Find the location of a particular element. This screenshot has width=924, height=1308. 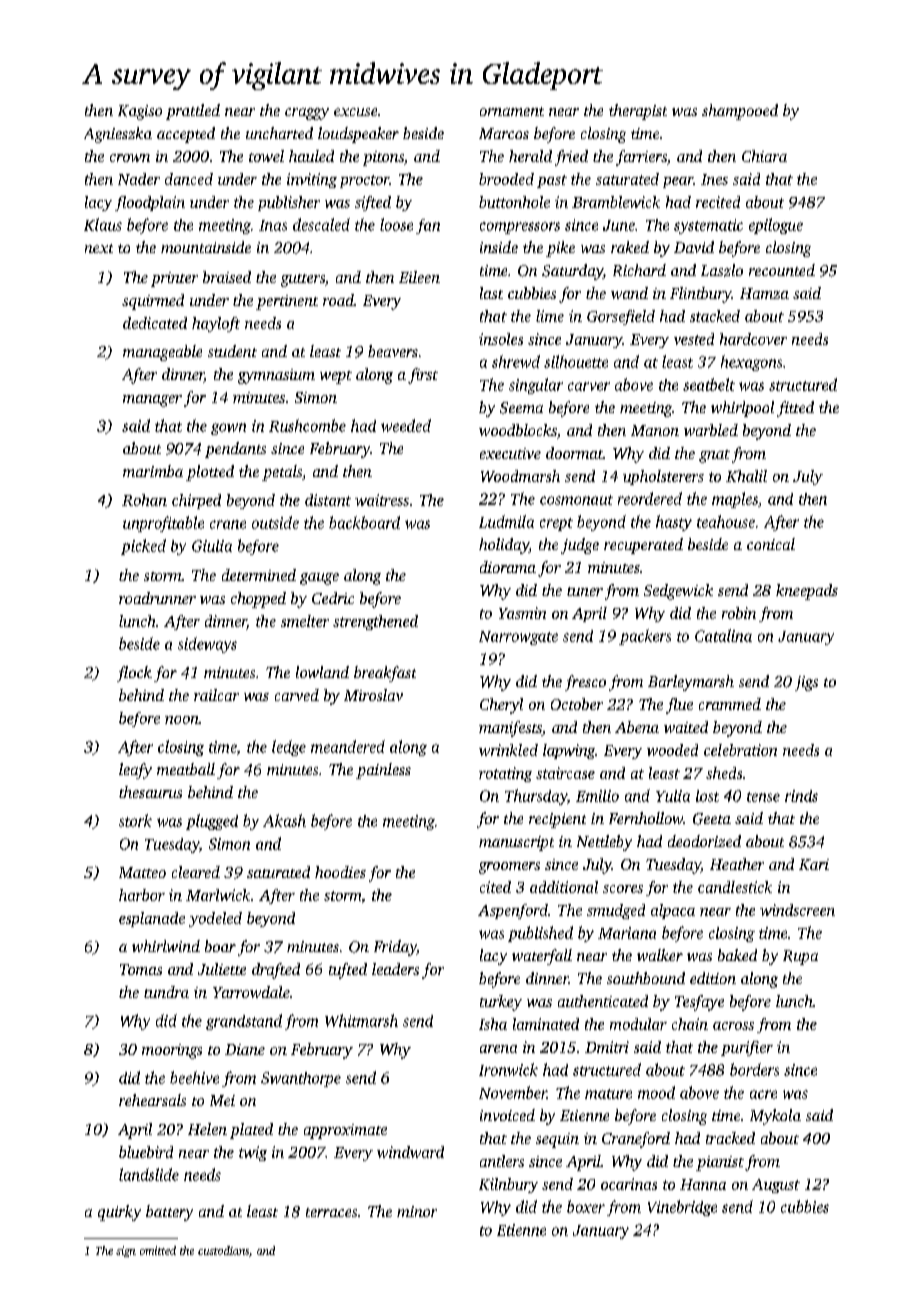

hardcover is located at coordinates (753, 339).
